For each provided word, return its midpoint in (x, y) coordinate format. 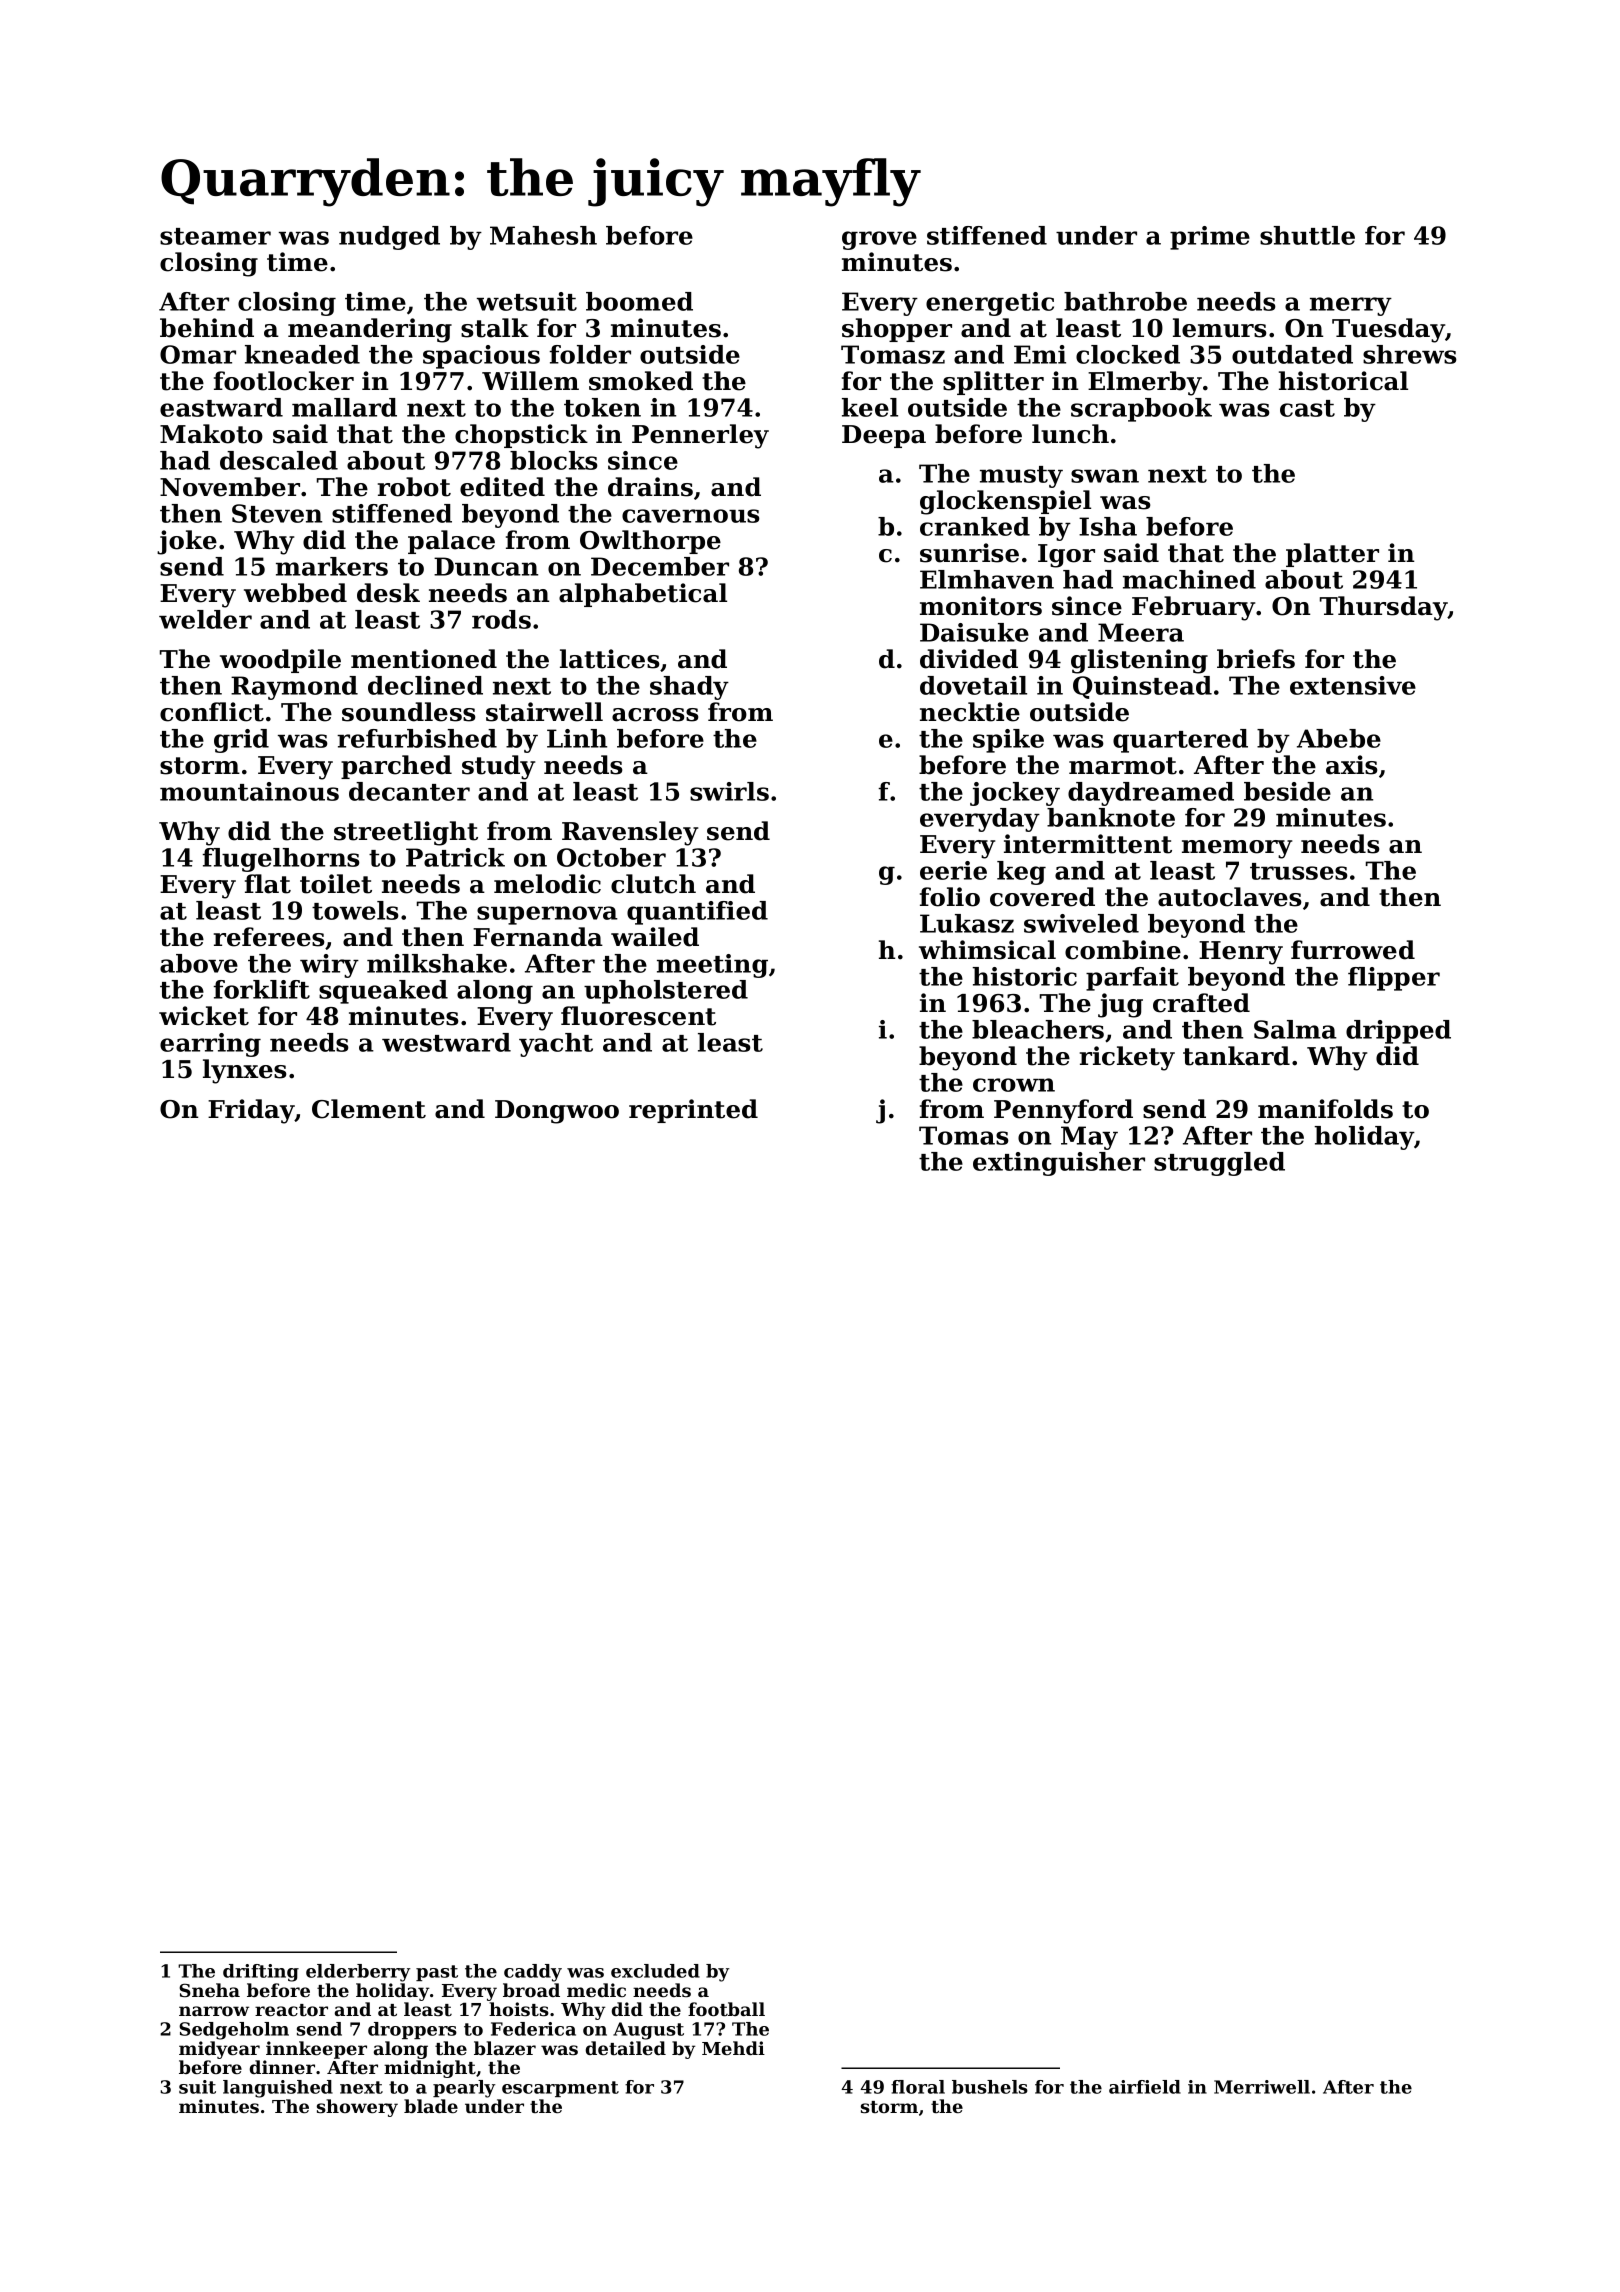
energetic (990, 304)
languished (278, 2089)
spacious (481, 357)
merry (1351, 306)
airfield (1145, 2087)
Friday (251, 1111)
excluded (655, 1971)
